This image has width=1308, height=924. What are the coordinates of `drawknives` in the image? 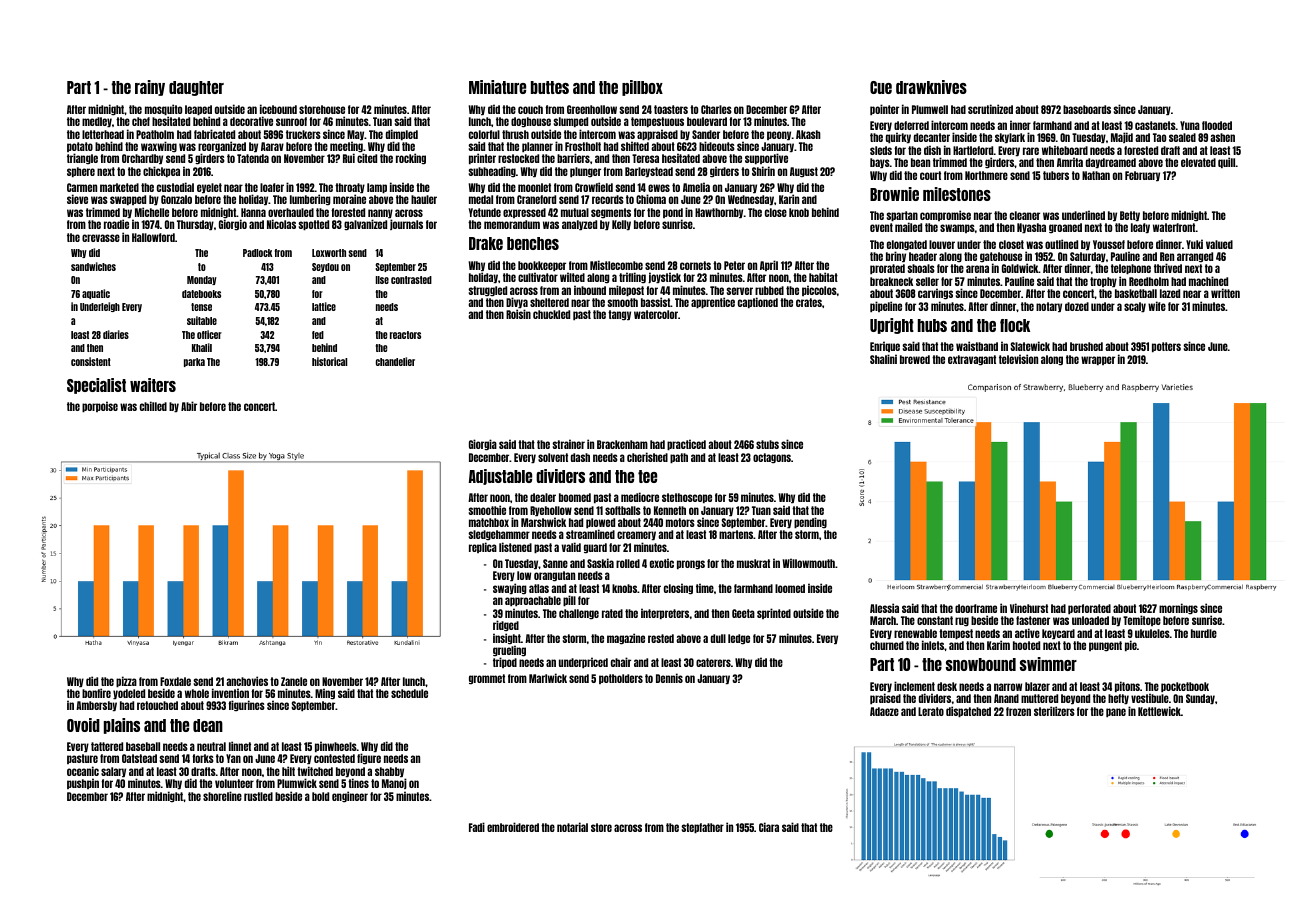 It's located at (931, 87).
